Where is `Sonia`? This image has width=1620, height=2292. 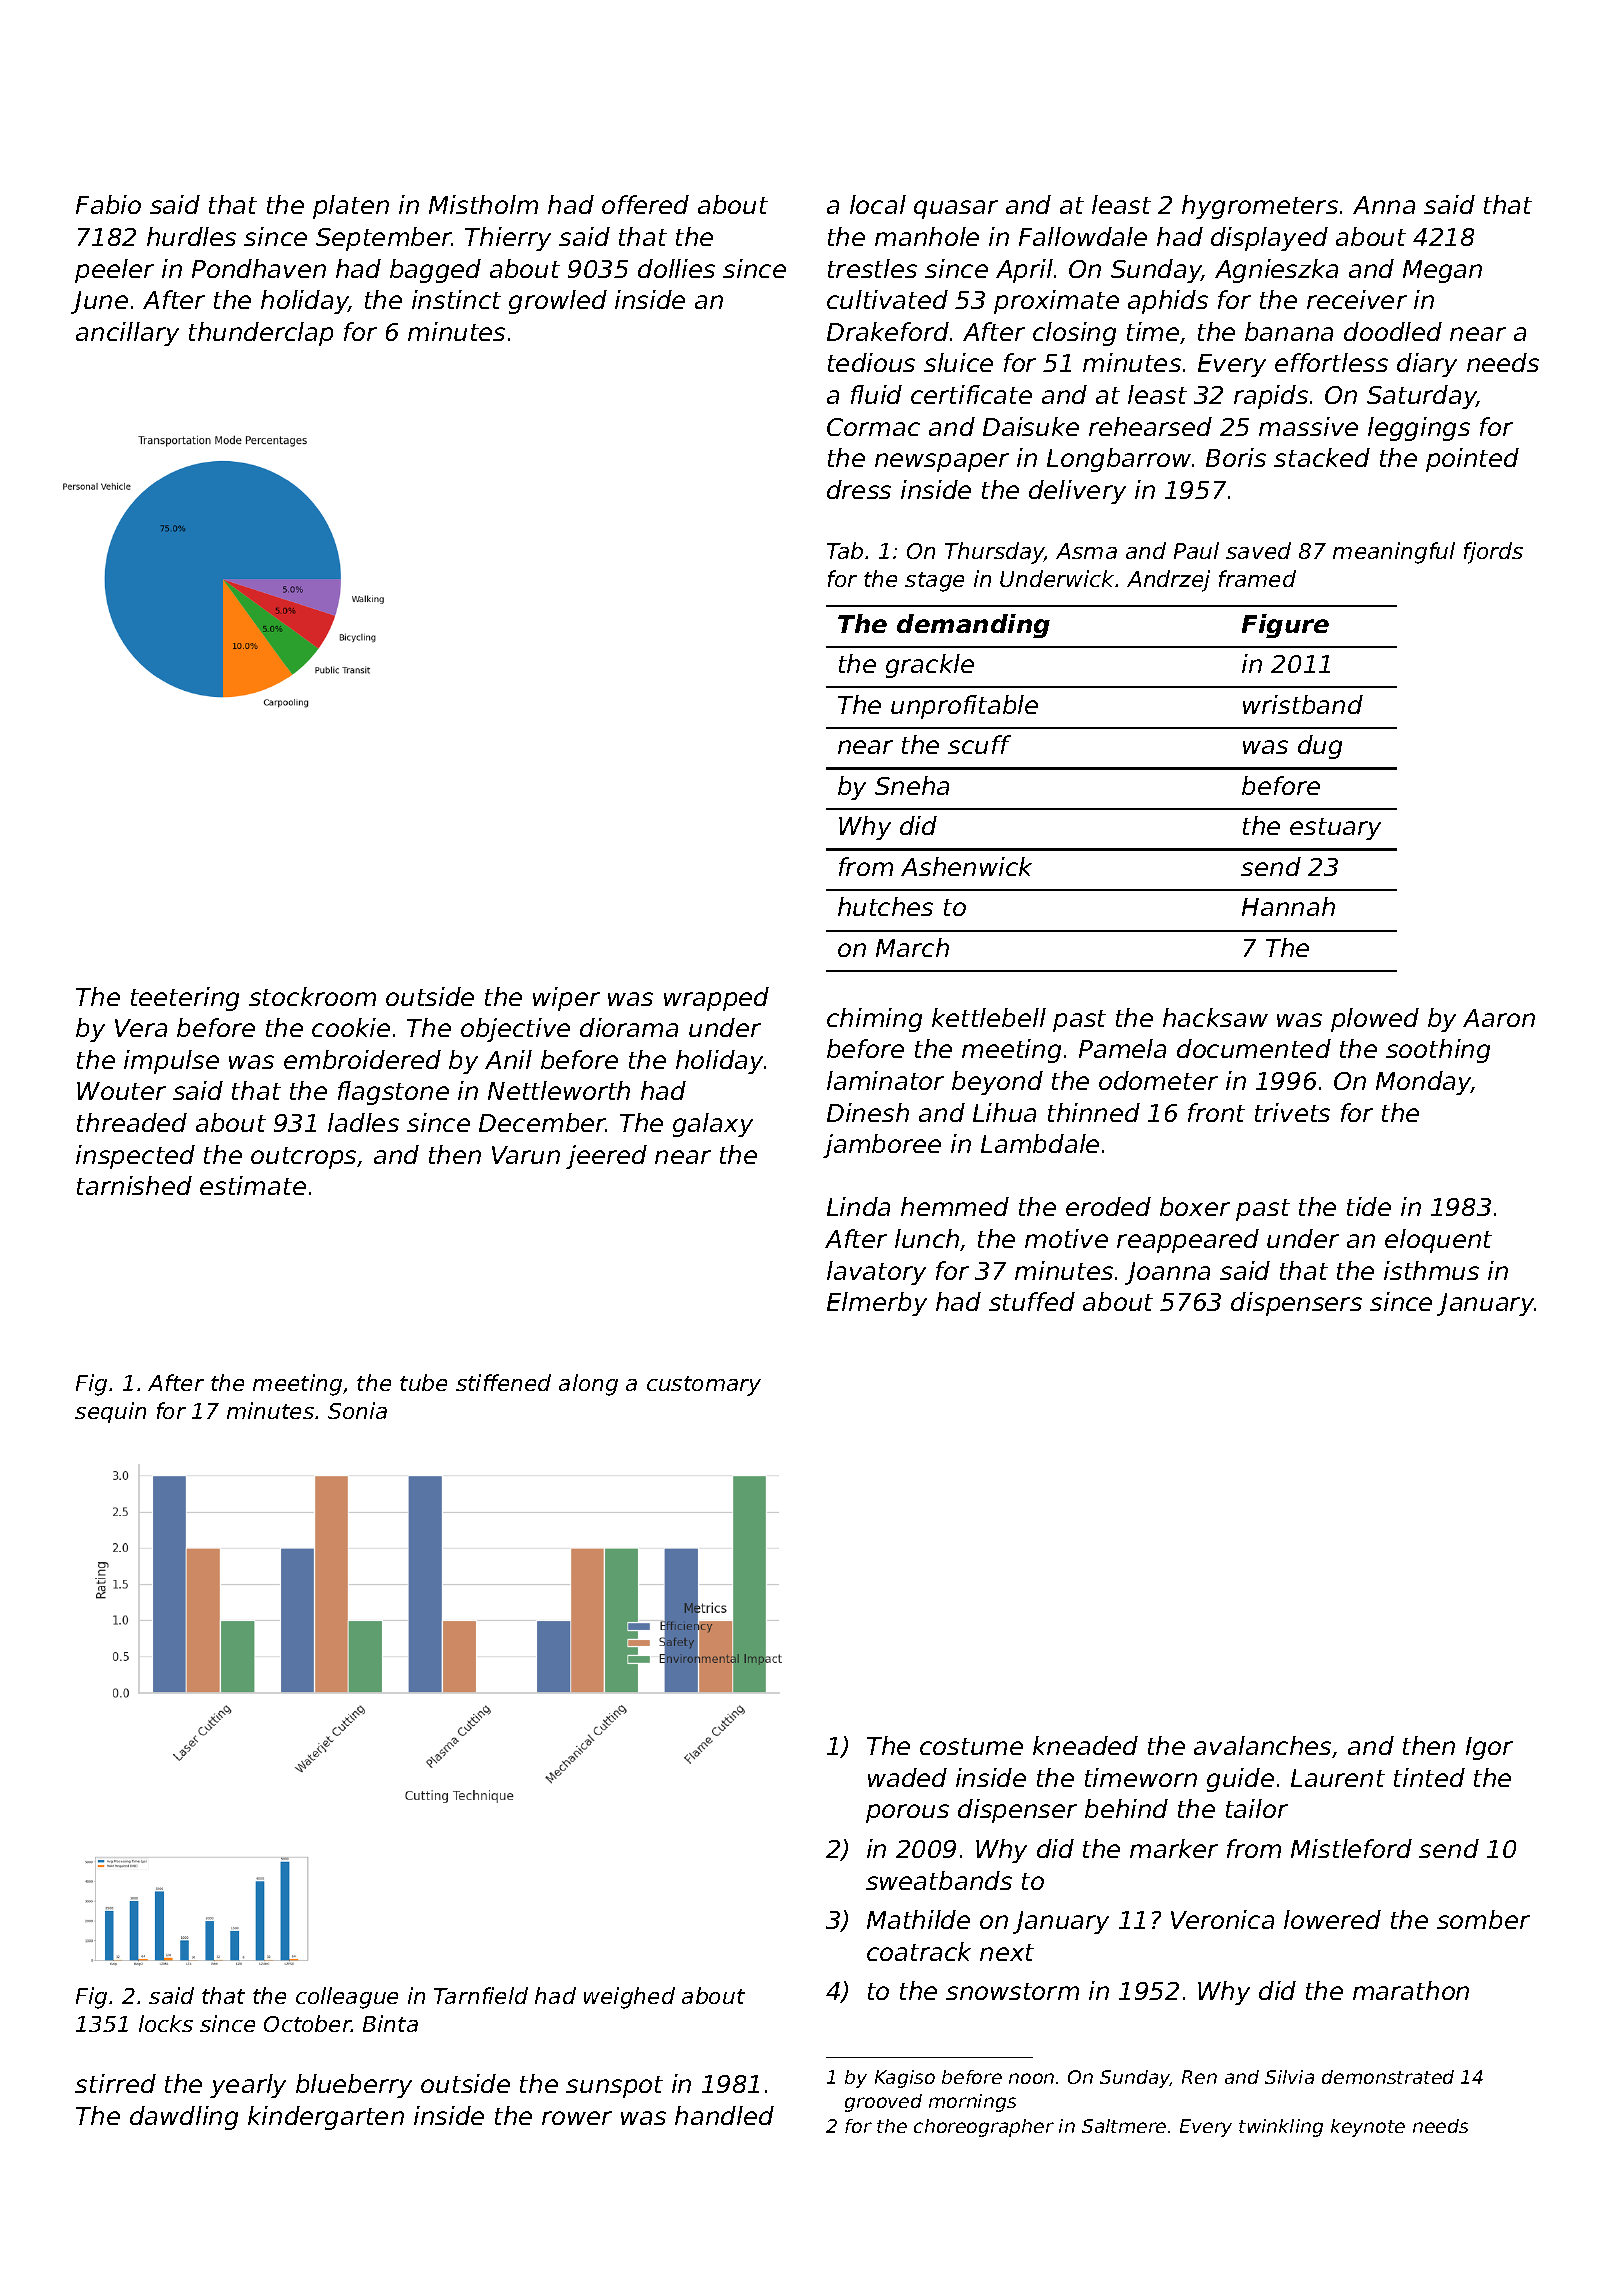 Sonia is located at coordinates (357, 1410).
